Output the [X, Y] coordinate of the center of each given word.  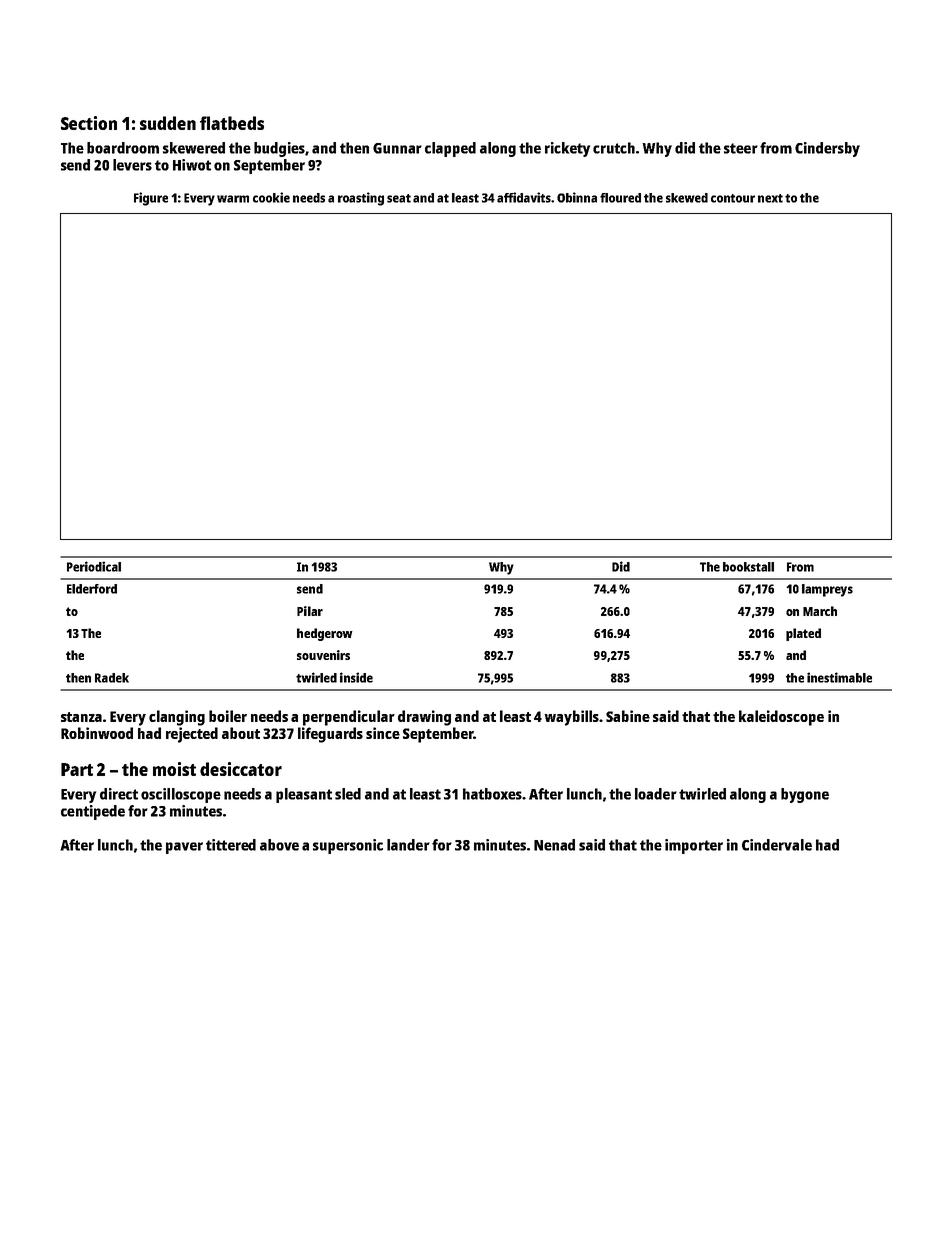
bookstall [748, 567]
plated [803, 634]
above [279, 845]
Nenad [554, 845]
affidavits [524, 197]
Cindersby [827, 149]
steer [741, 148]
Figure [151, 199]
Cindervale [777, 845]
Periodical [94, 566]
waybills [572, 718]
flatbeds [232, 123]
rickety [567, 149]
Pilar [310, 611]
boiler [228, 716]
